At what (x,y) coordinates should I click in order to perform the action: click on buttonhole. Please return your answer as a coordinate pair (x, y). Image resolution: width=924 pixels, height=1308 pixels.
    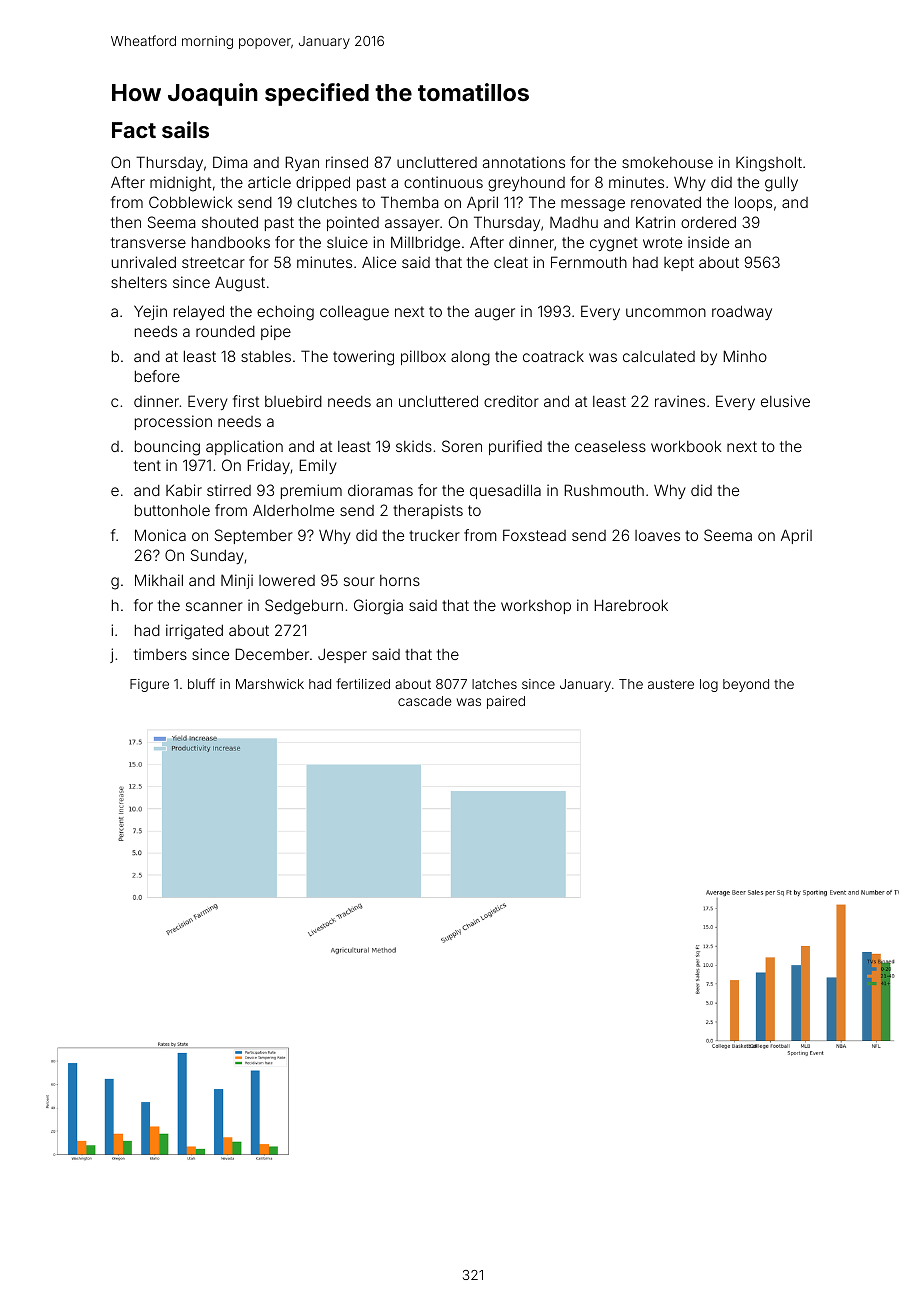
    Looking at the image, I should click on (172, 510).
